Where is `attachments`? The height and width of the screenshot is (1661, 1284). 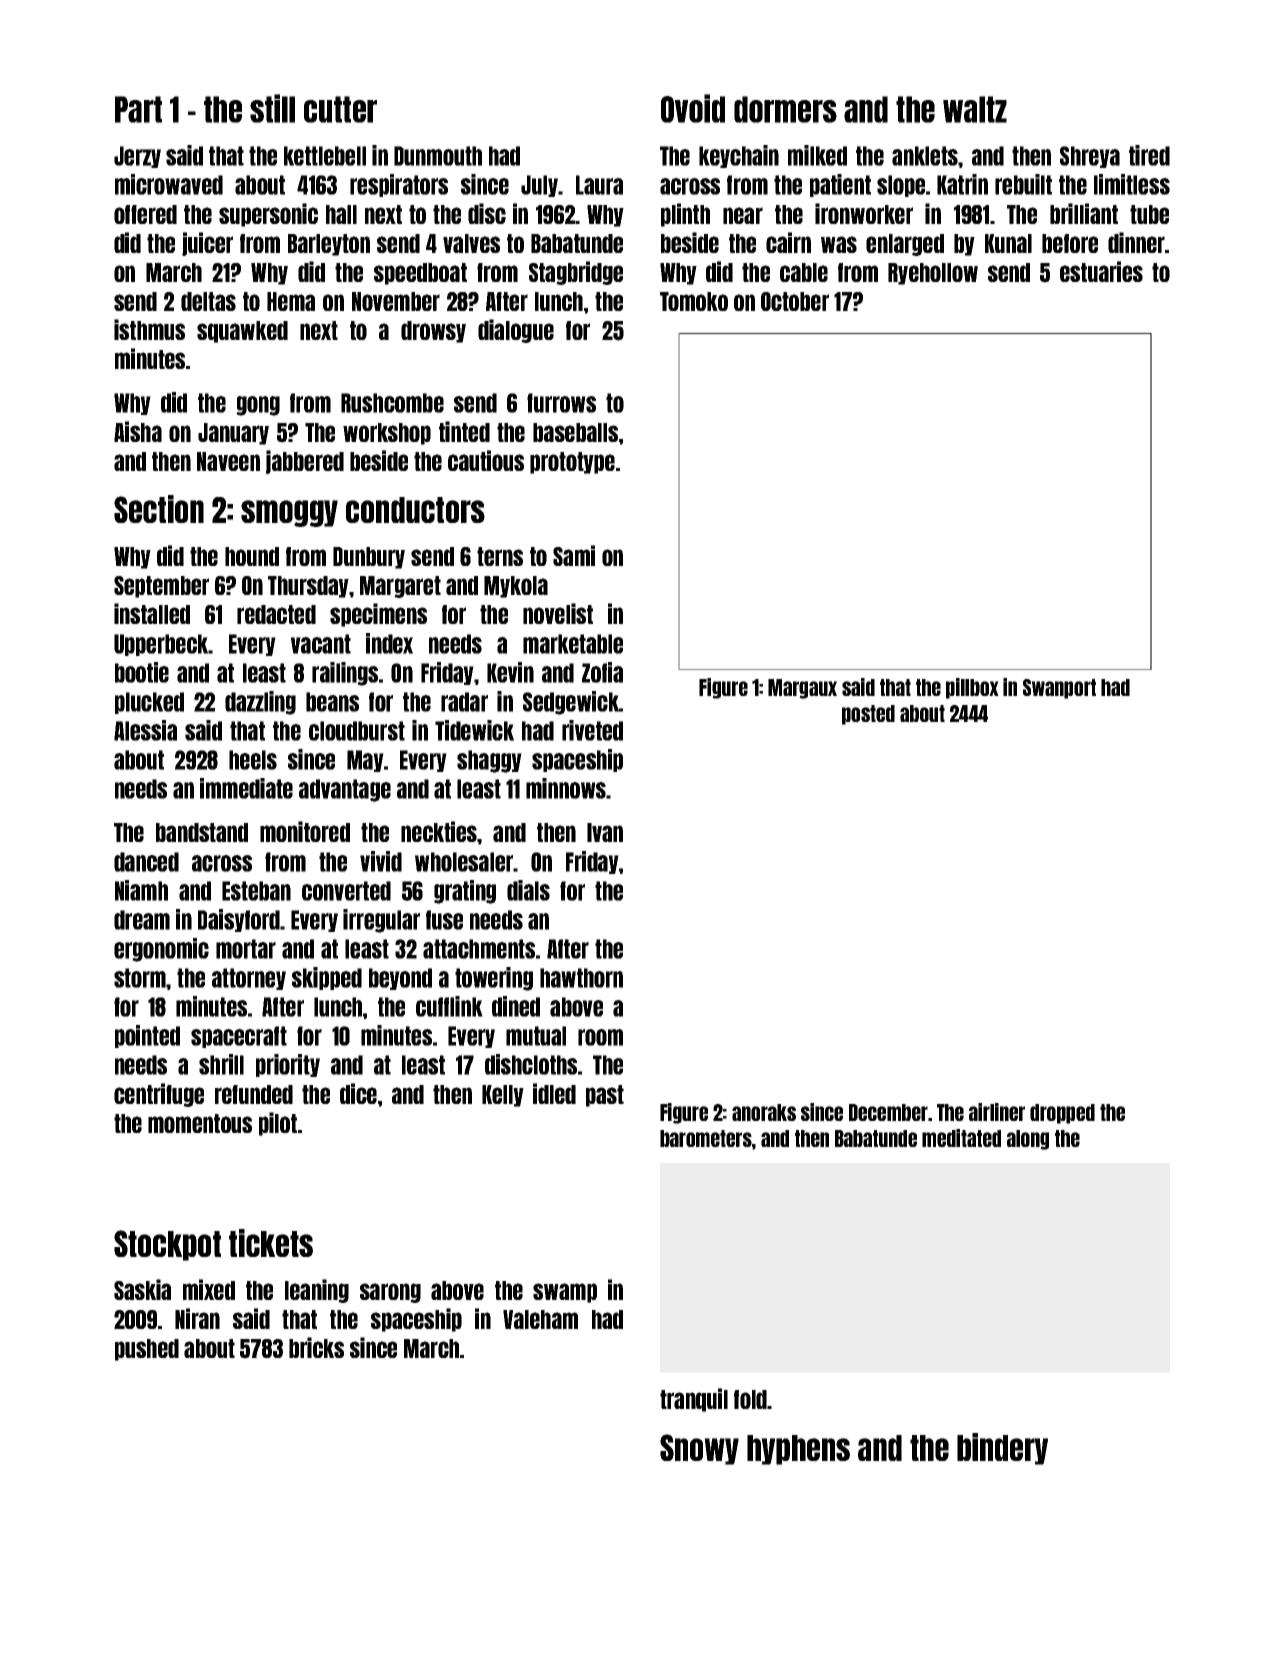 attachments is located at coordinates (479, 949).
